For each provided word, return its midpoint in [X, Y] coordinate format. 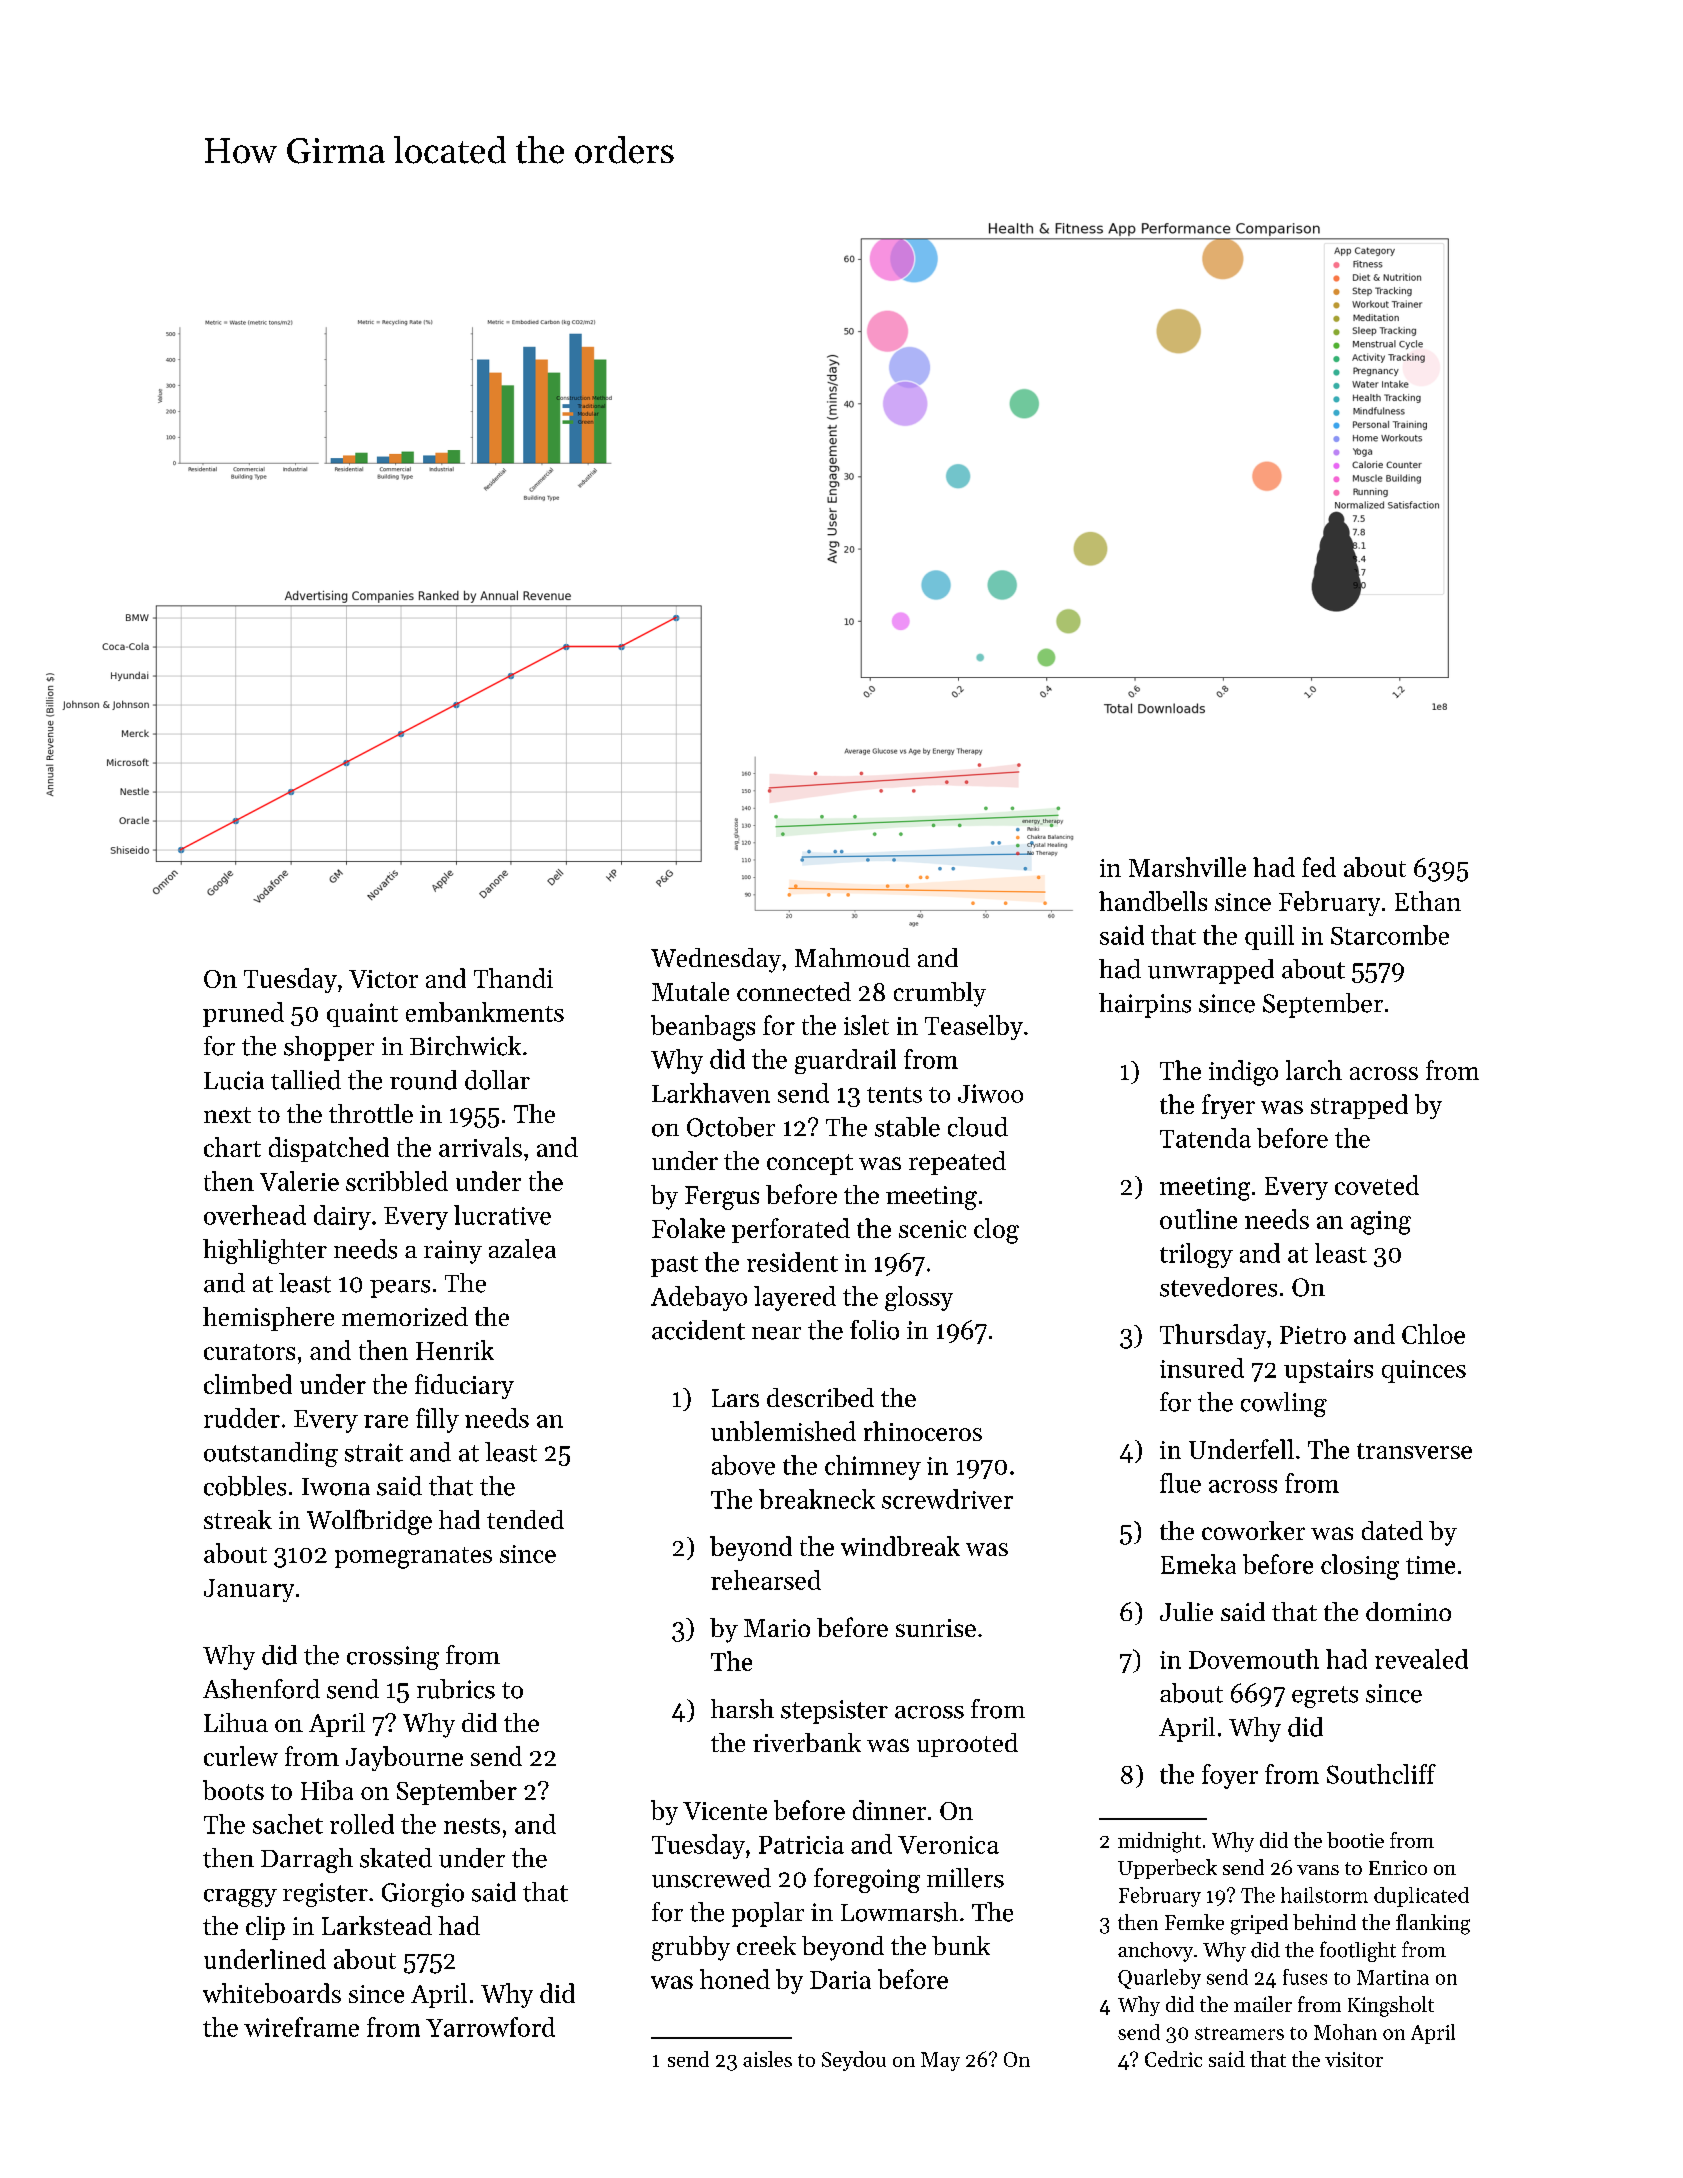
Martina [1393, 1977]
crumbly [940, 994]
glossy [919, 1298]
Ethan [1428, 901]
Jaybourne [404, 1758]
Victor [383, 979]
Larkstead [377, 1925]
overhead [255, 1215]
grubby [691, 1948]
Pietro [1313, 1335]
